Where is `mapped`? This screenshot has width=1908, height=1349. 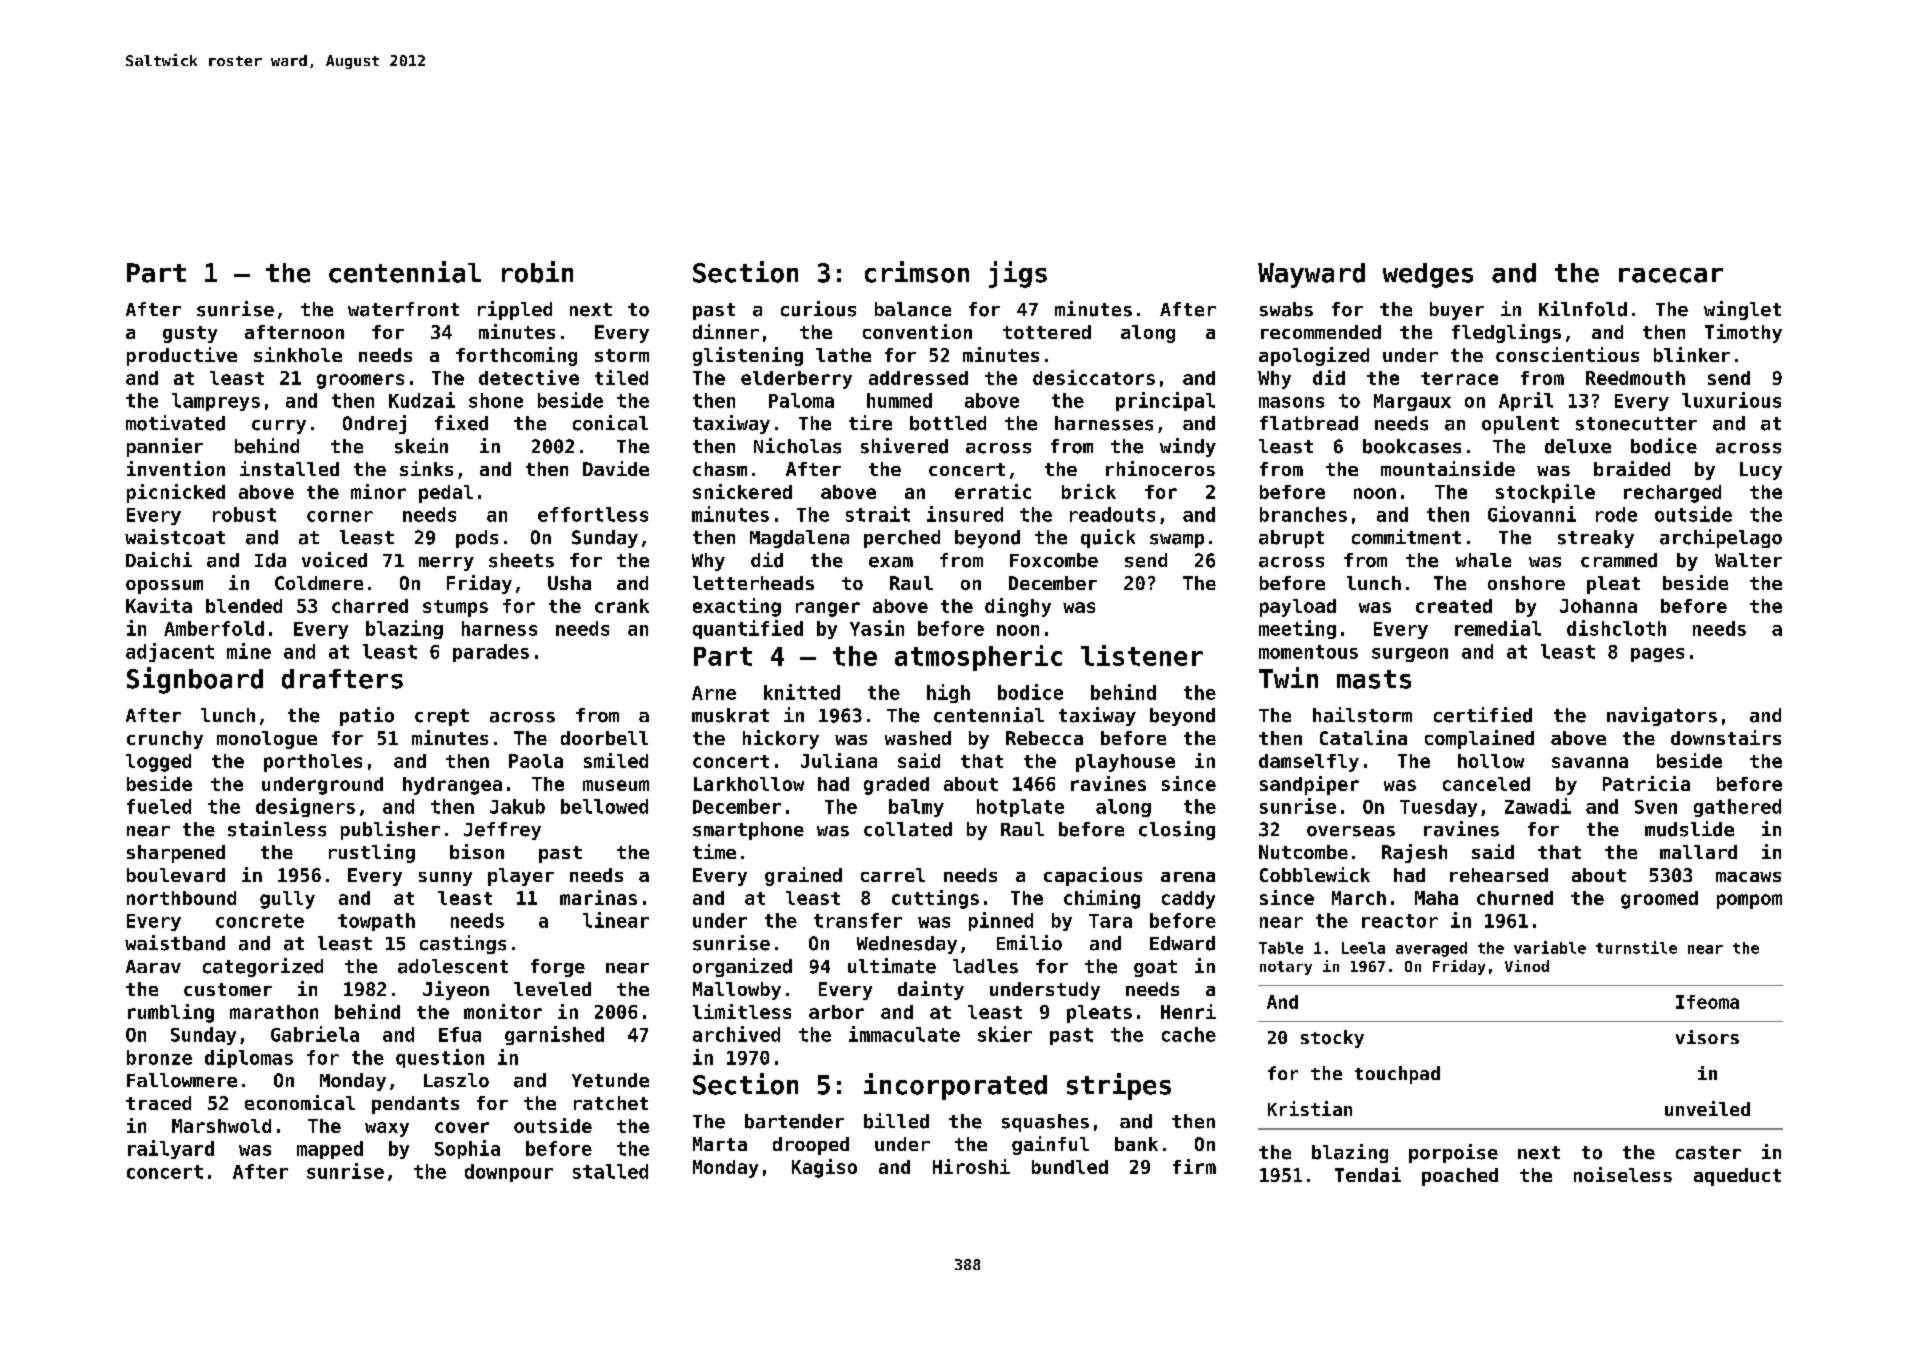 mapped is located at coordinates (330, 1150).
